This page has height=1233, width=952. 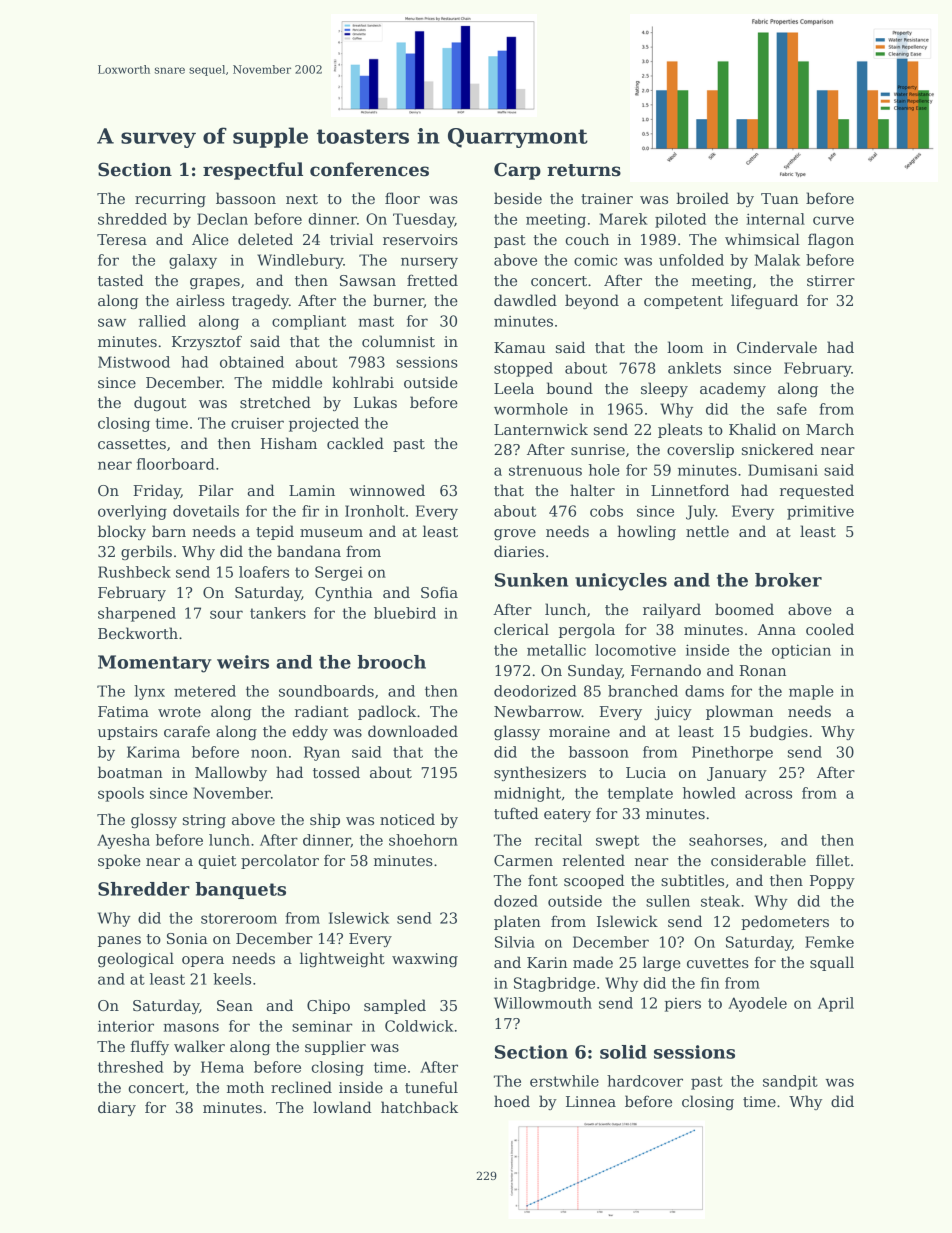 I want to click on hatchback, so click(x=419, y=1107).
